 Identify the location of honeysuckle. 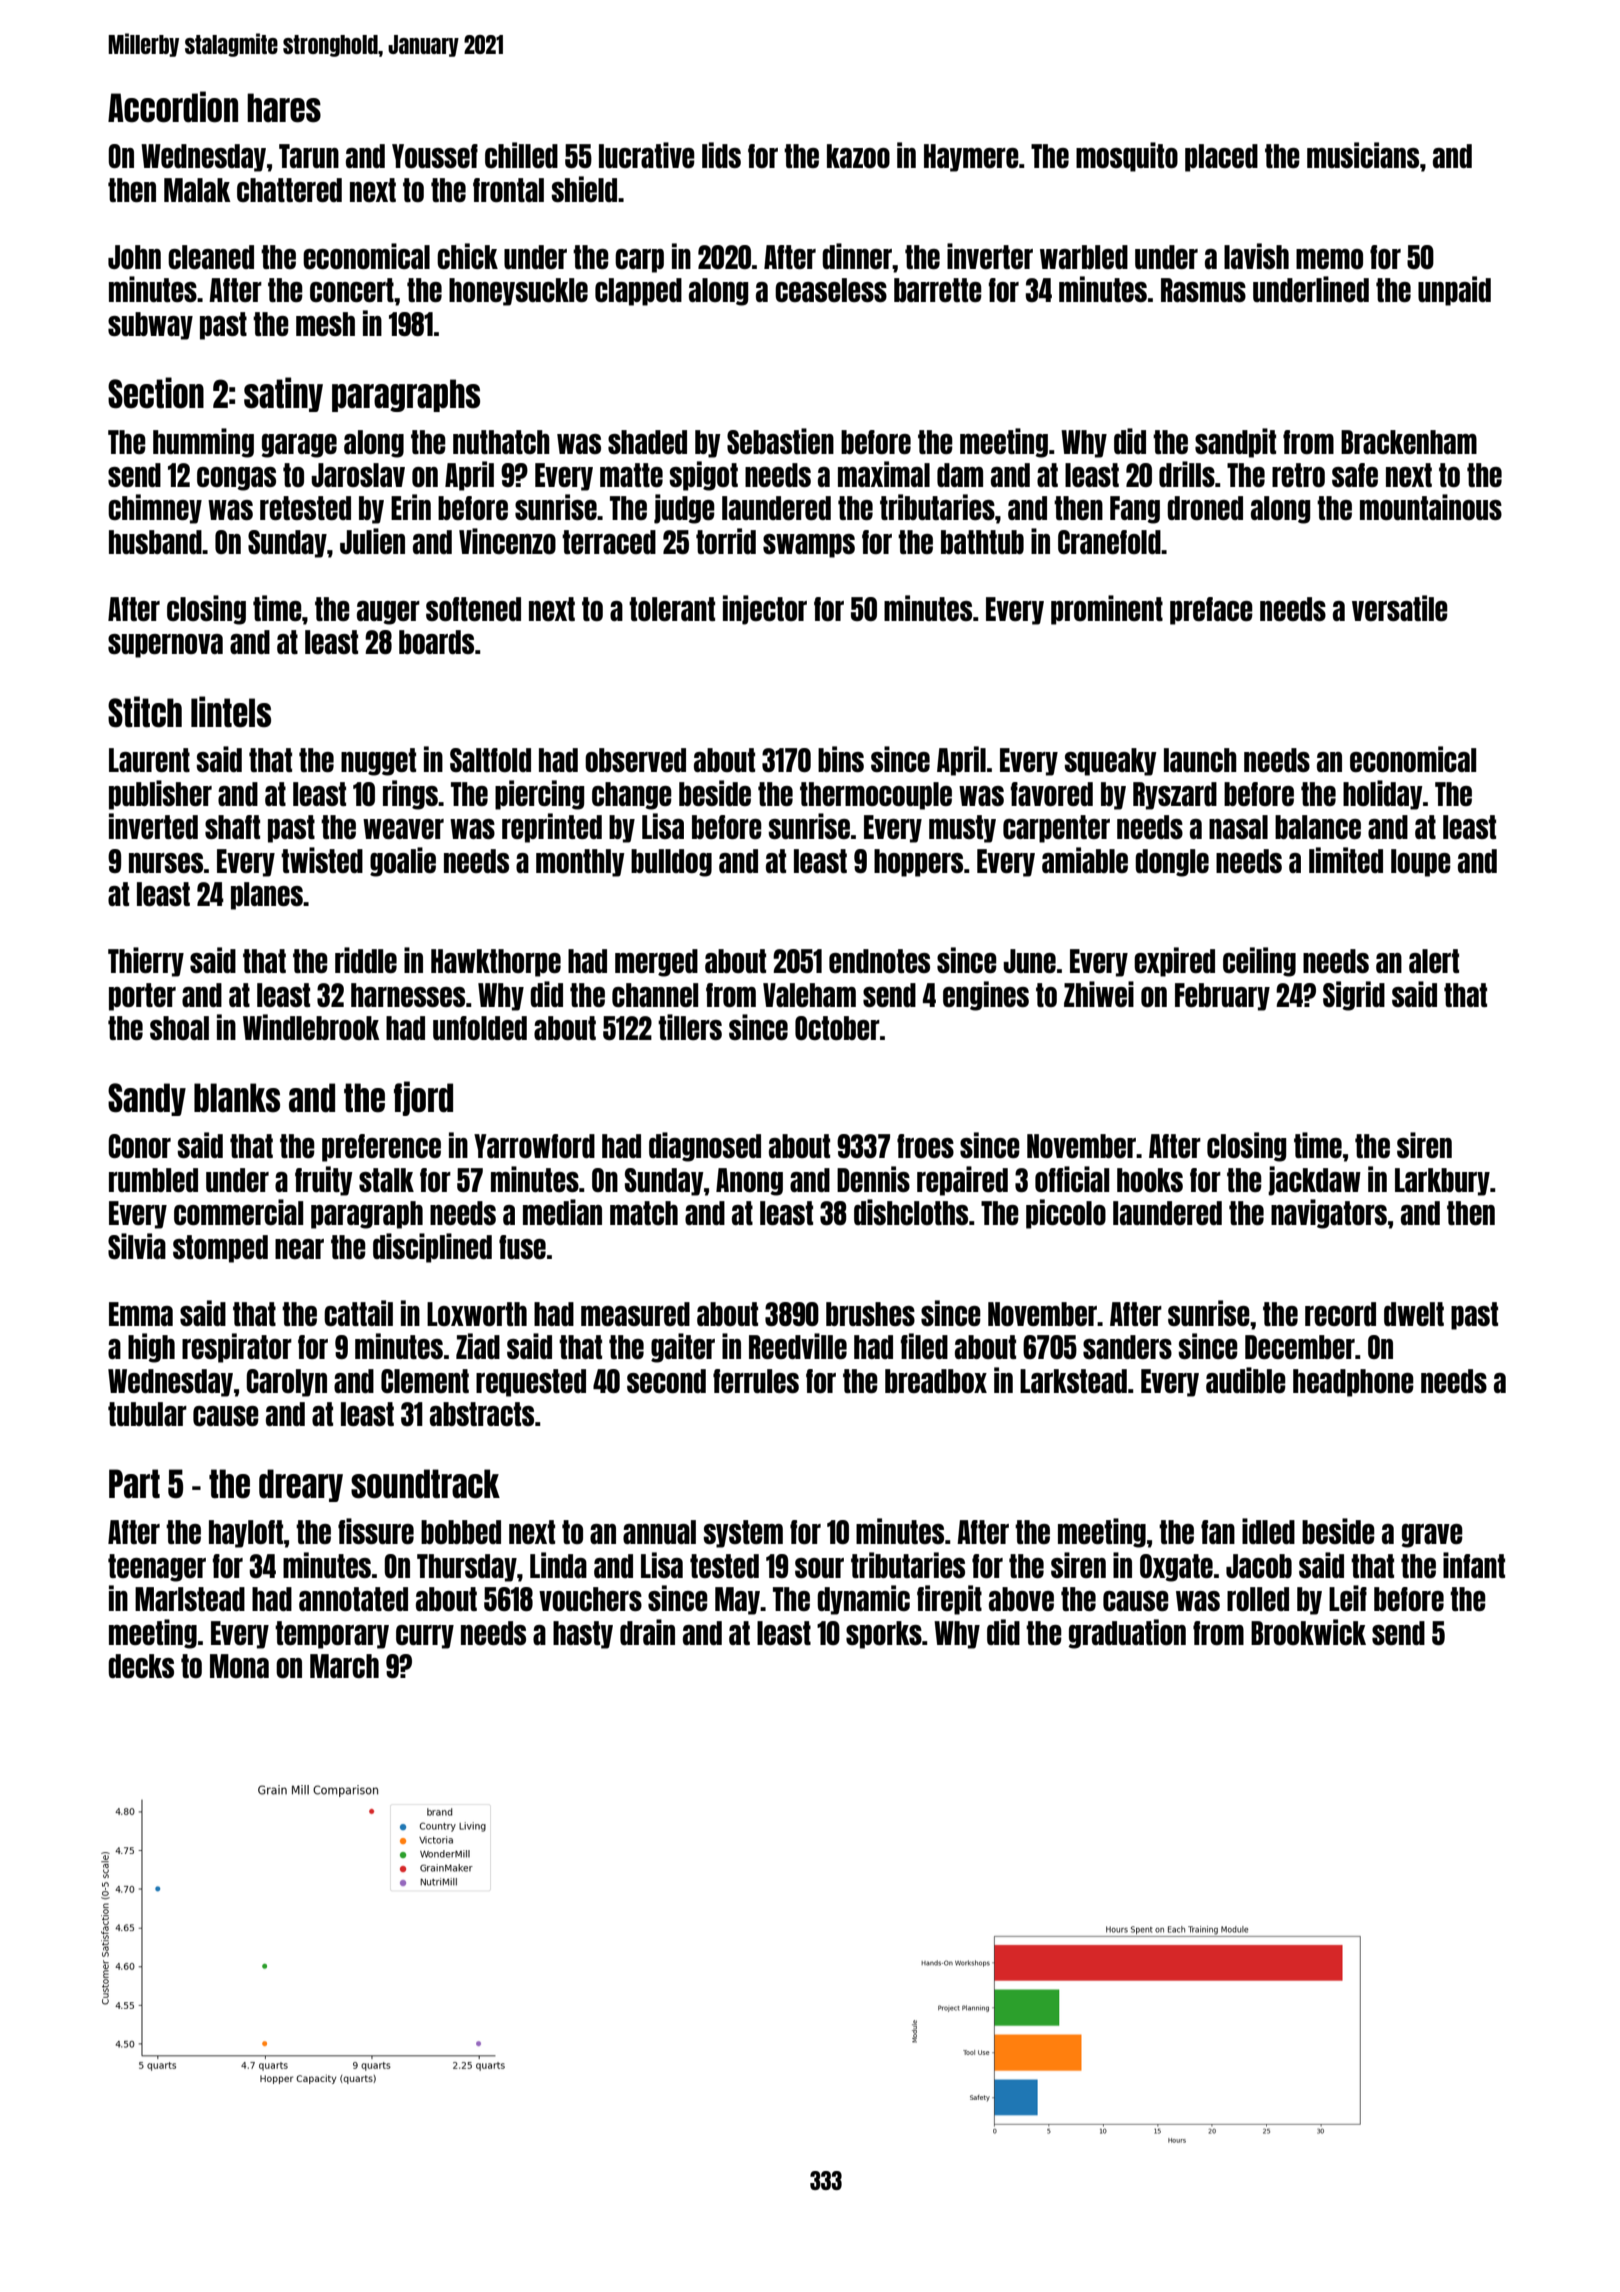
(518, 292).
